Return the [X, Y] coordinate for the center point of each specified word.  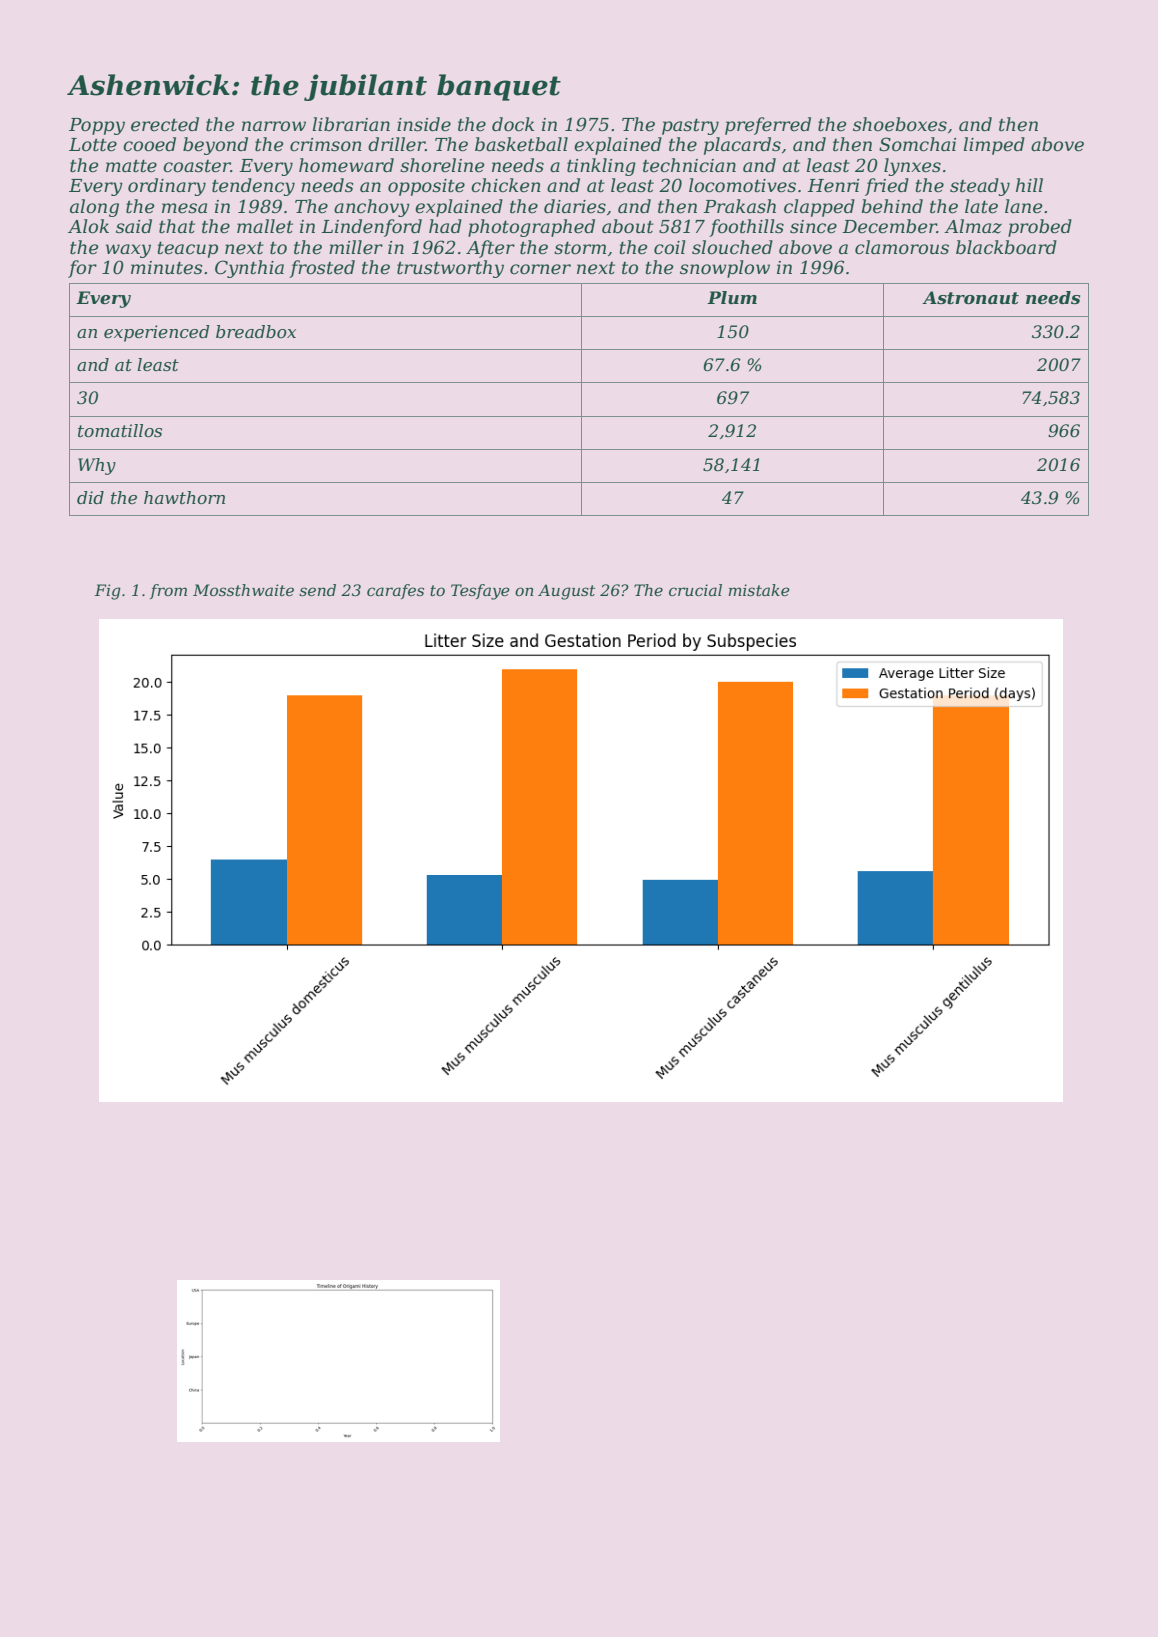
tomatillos [120, 430]
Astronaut [970, 298]
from [168, 591]
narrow [274, 126]
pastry [690, 126]
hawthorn [184, 497]
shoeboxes [900, 124]
